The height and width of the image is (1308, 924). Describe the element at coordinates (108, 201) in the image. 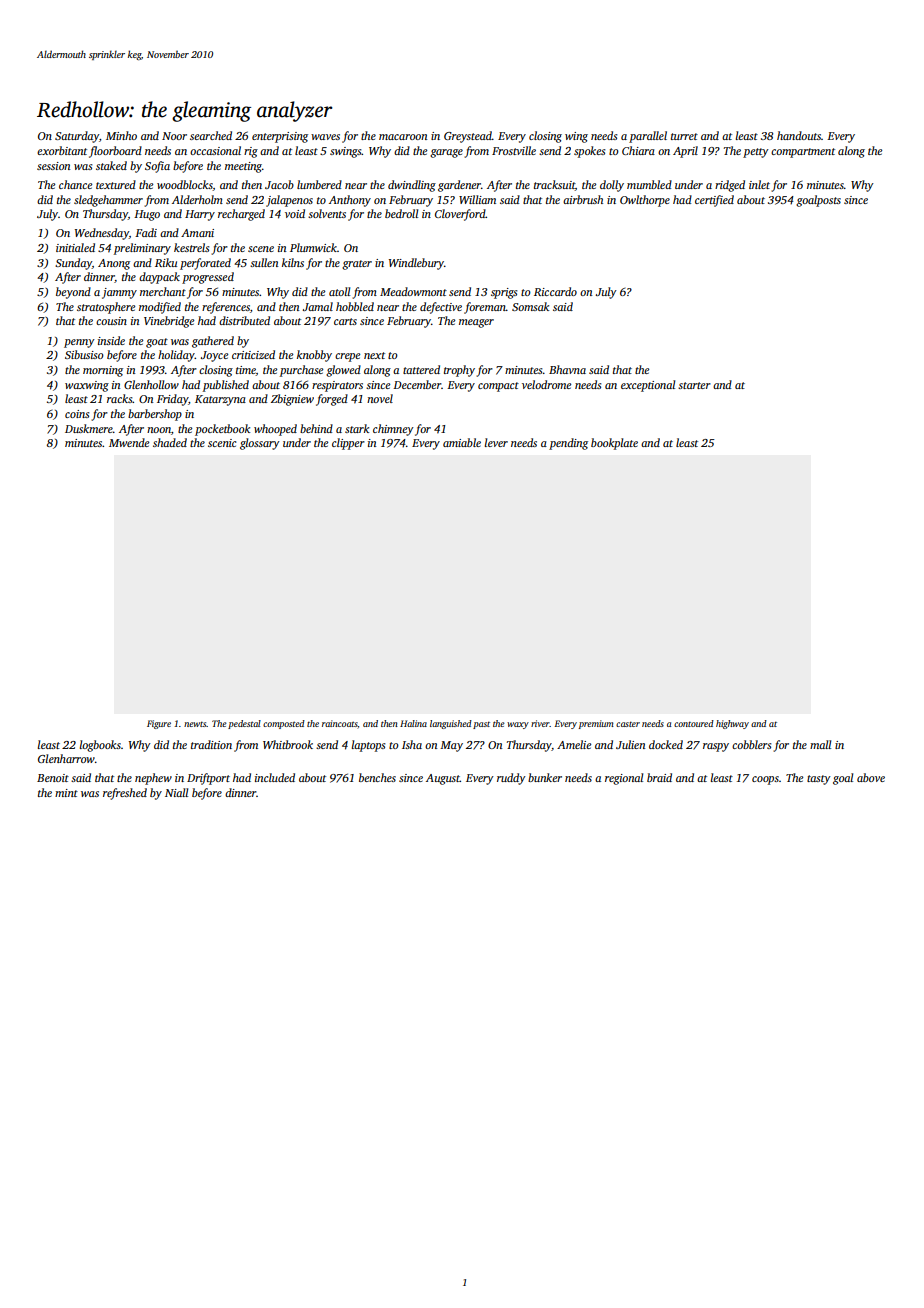

I see `sledgehammer` at that location.
